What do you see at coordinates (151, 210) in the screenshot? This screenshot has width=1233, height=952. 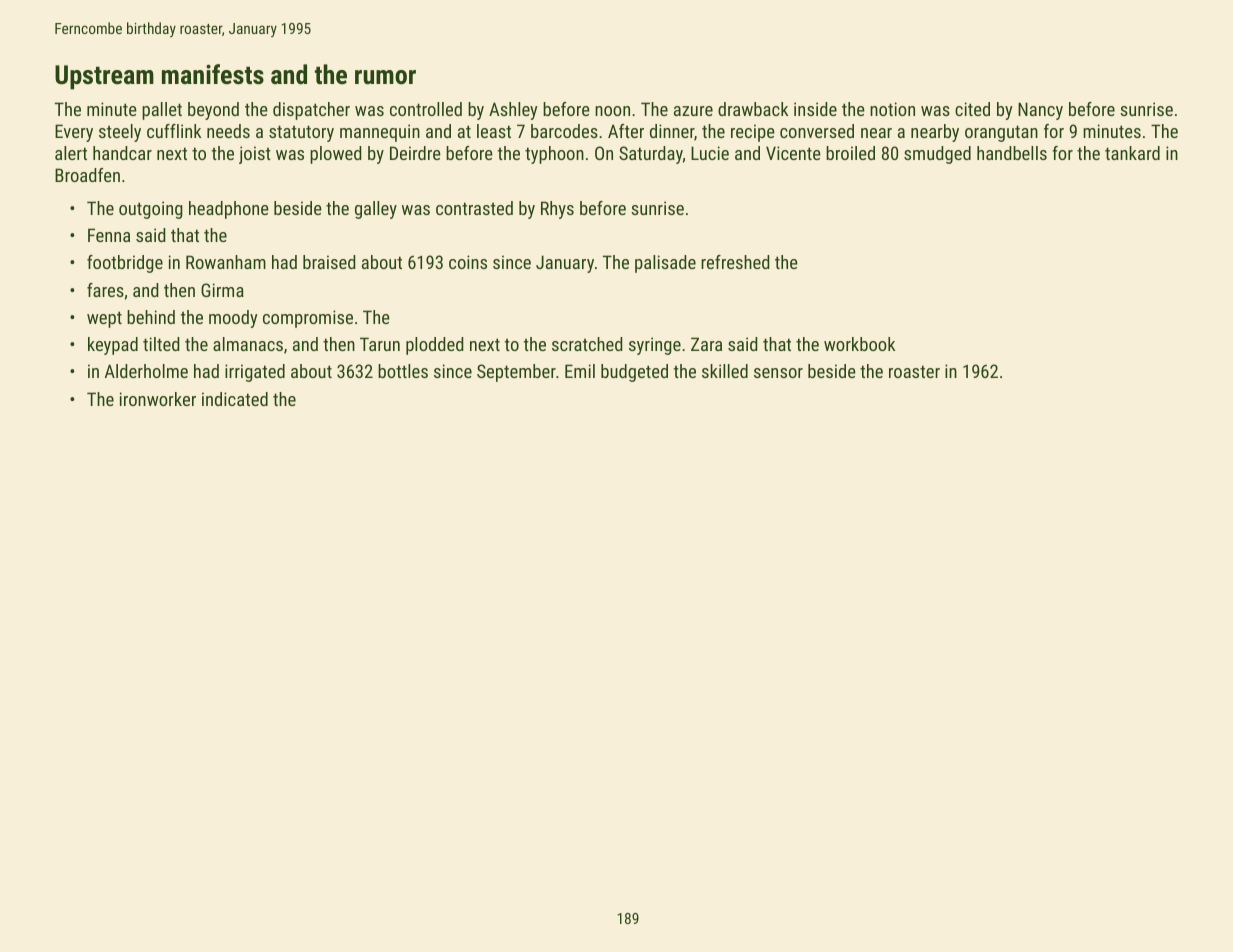 I see `outgoing` at bounding box center [151, 210].
